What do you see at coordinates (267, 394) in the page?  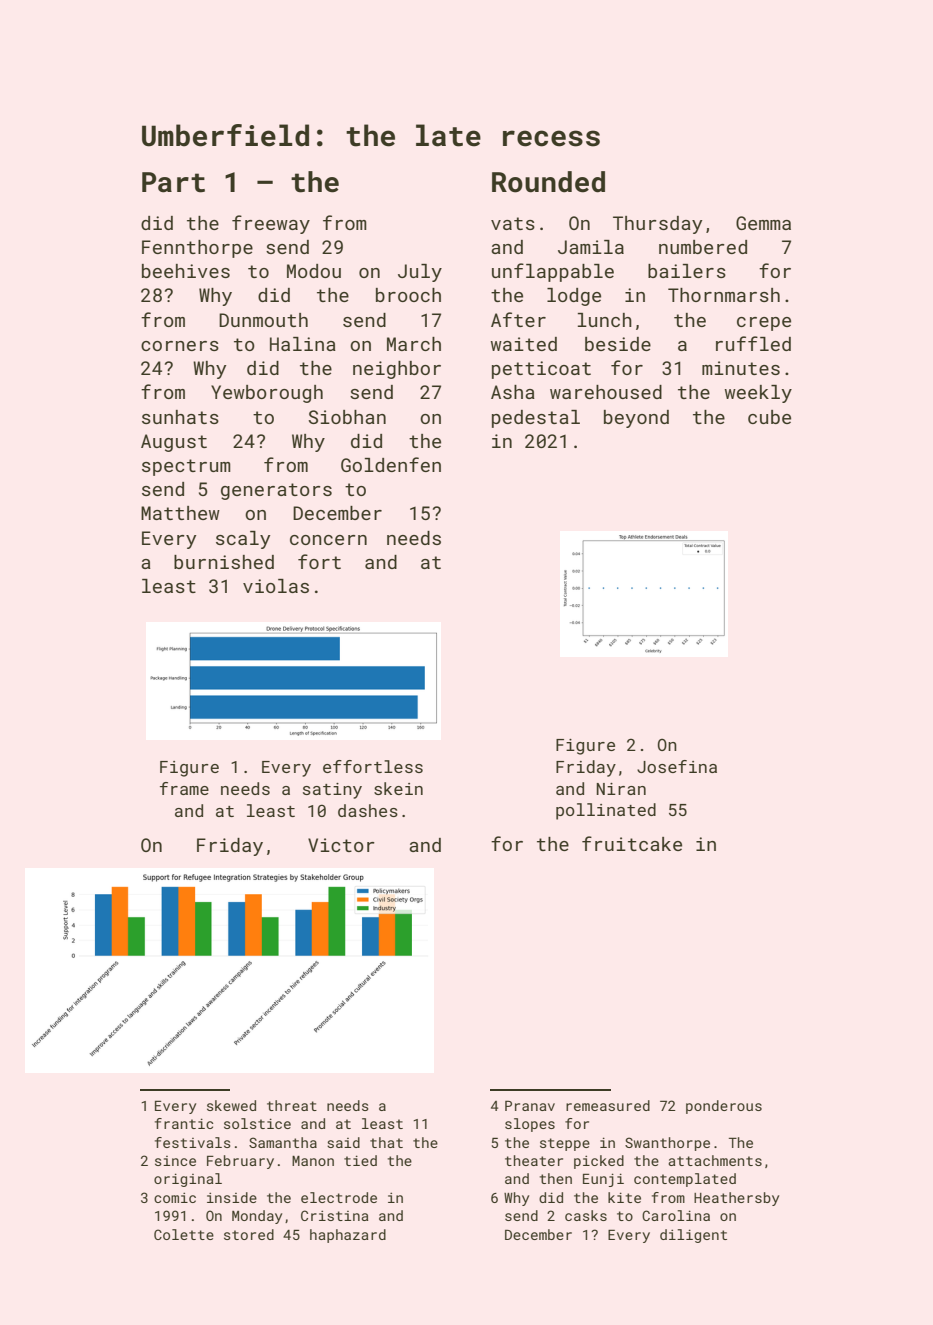 I see `Yewborough` at bounding box center [267, 394].
